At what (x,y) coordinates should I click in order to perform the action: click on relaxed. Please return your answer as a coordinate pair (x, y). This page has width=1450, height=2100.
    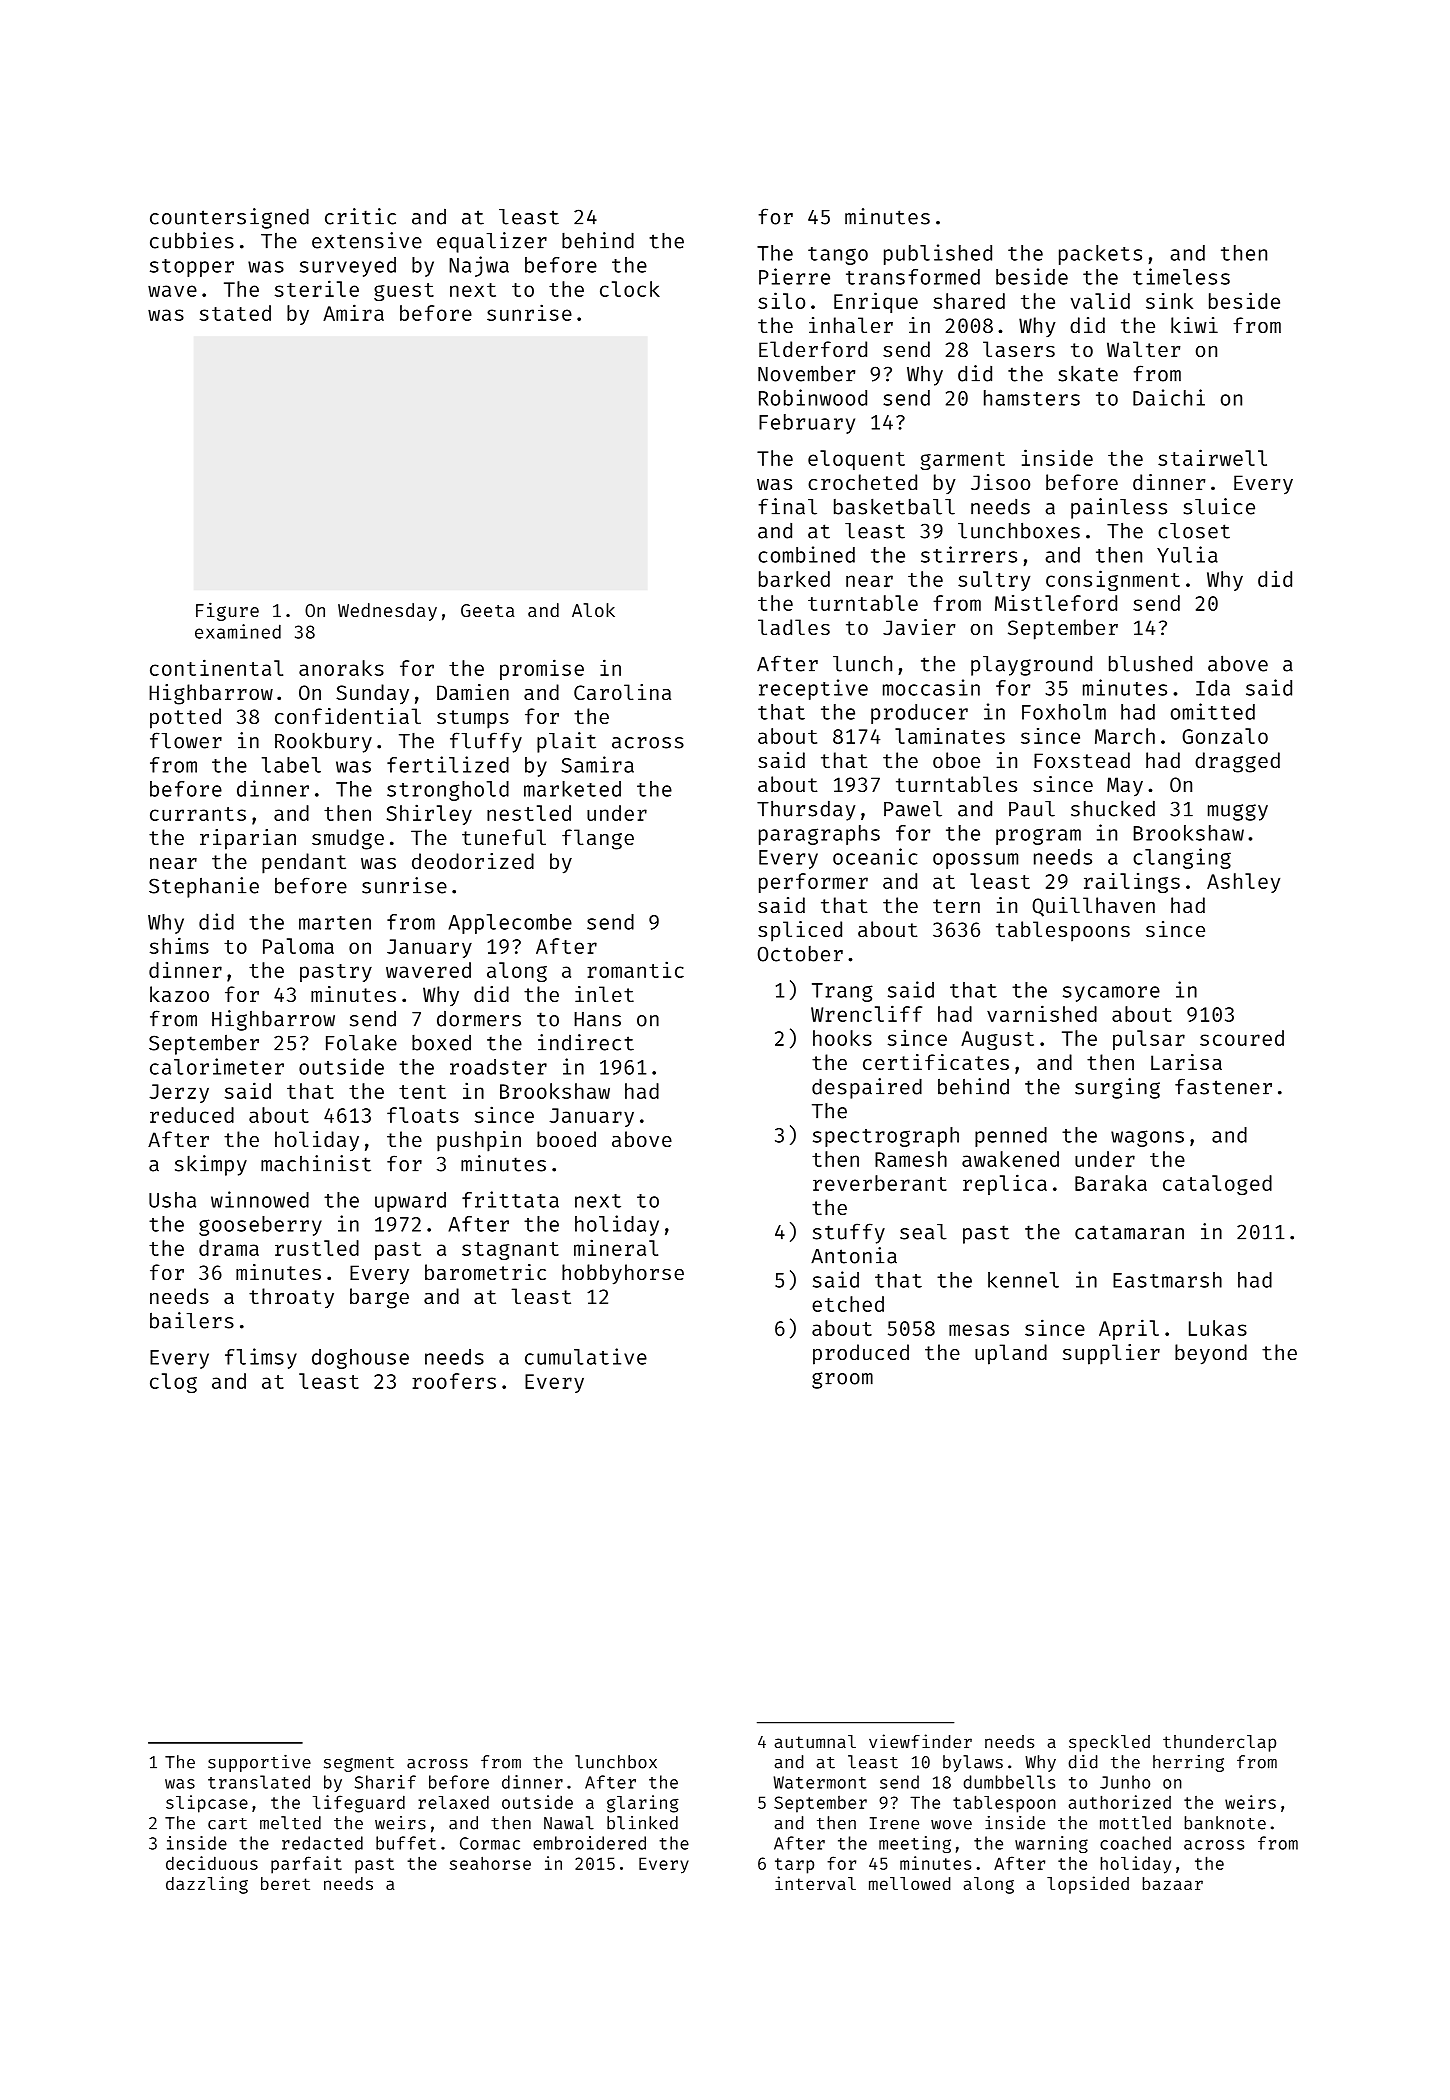
    Looking at the image, I should click on (453, 1802).
